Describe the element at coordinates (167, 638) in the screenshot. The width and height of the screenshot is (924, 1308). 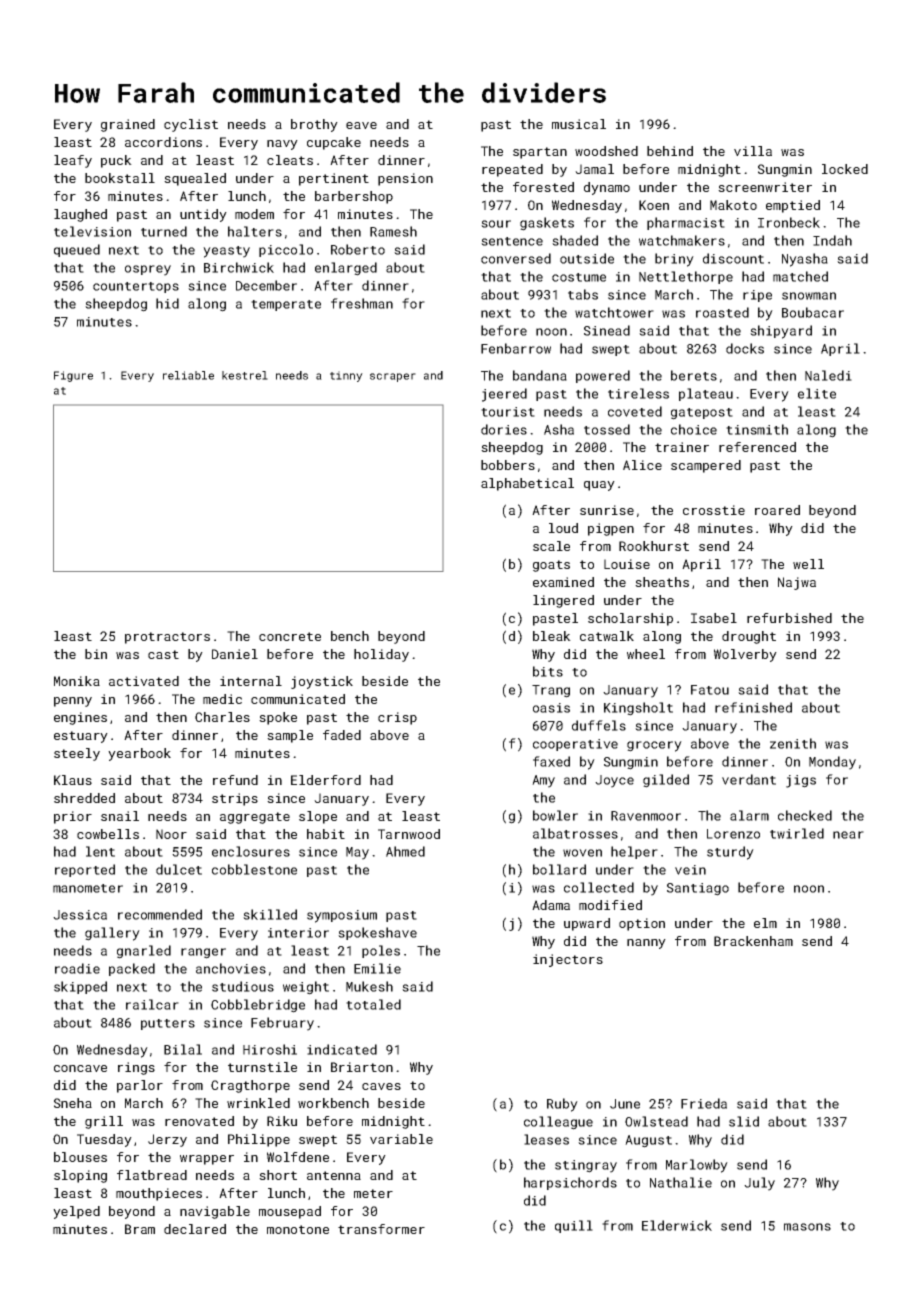
I see `protractors` at that location.
